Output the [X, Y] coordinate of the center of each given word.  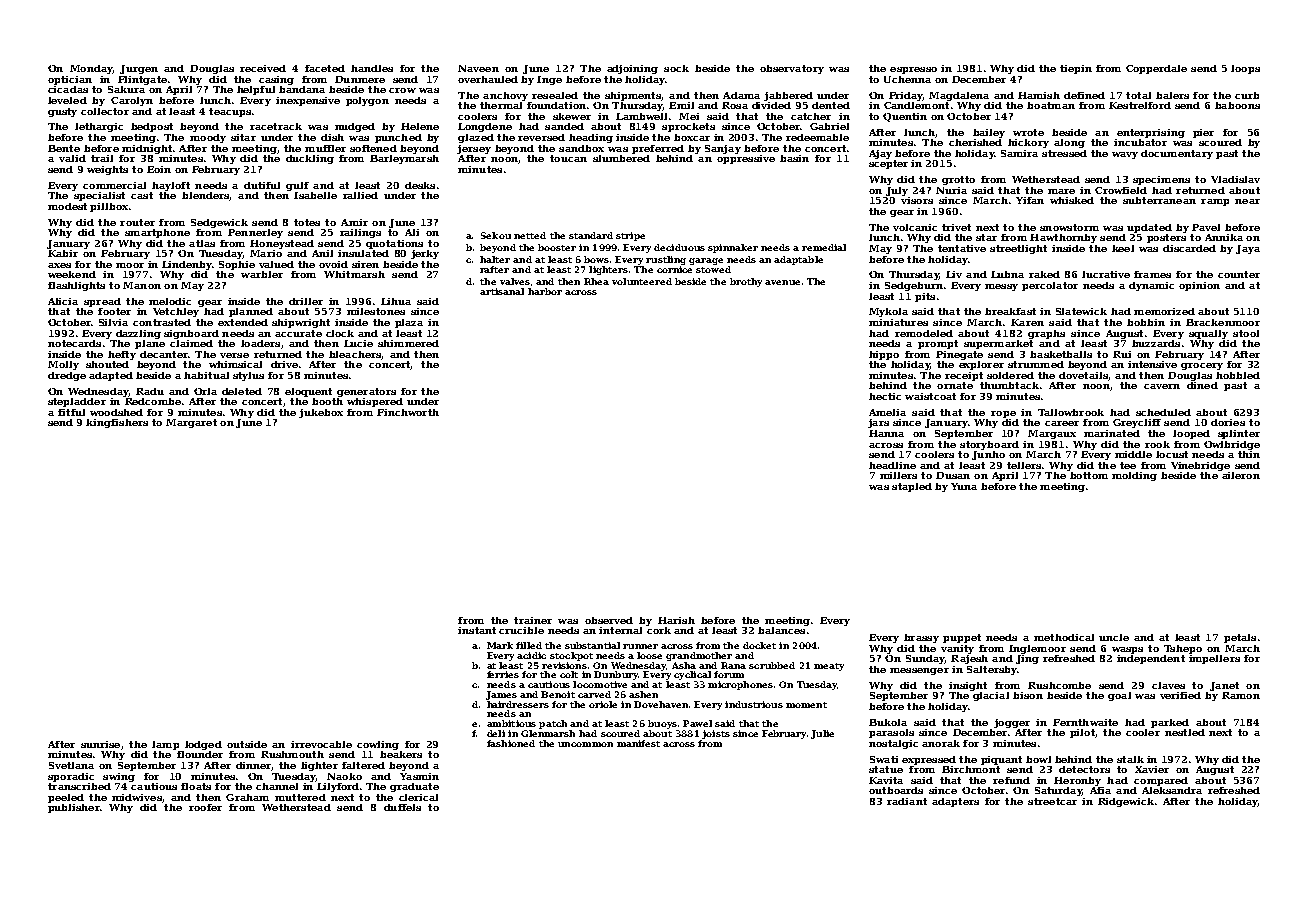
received [263, 68]
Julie [822, 734]
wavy [1125, 155]
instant [477, 630]
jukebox [321, 413]
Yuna [964, 486]
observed [609, 620]
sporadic [71, 777]
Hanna [886, 433]
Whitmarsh [354, 274]
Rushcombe [1059, 685]
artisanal [502, 291]
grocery [1202, 366]
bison [1028, 695]
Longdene [485, 127]
